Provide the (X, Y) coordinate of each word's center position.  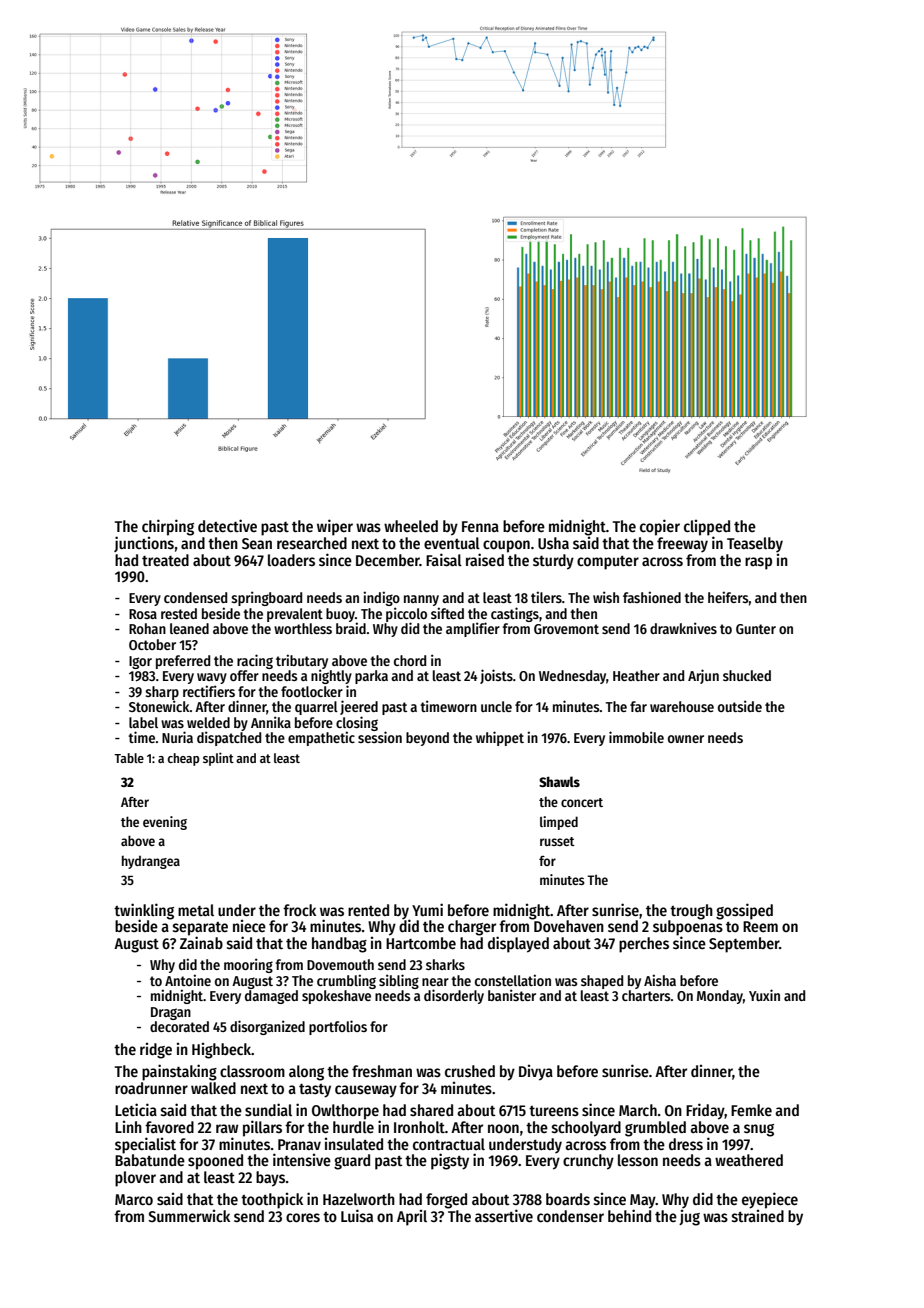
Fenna (480, 527)
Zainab (201, 942)
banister (512, 995)
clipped (707, 528)
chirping (168, 527)
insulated (354, 1144)
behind (629, 1215)
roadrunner (151, 1088)
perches (644, 945)
